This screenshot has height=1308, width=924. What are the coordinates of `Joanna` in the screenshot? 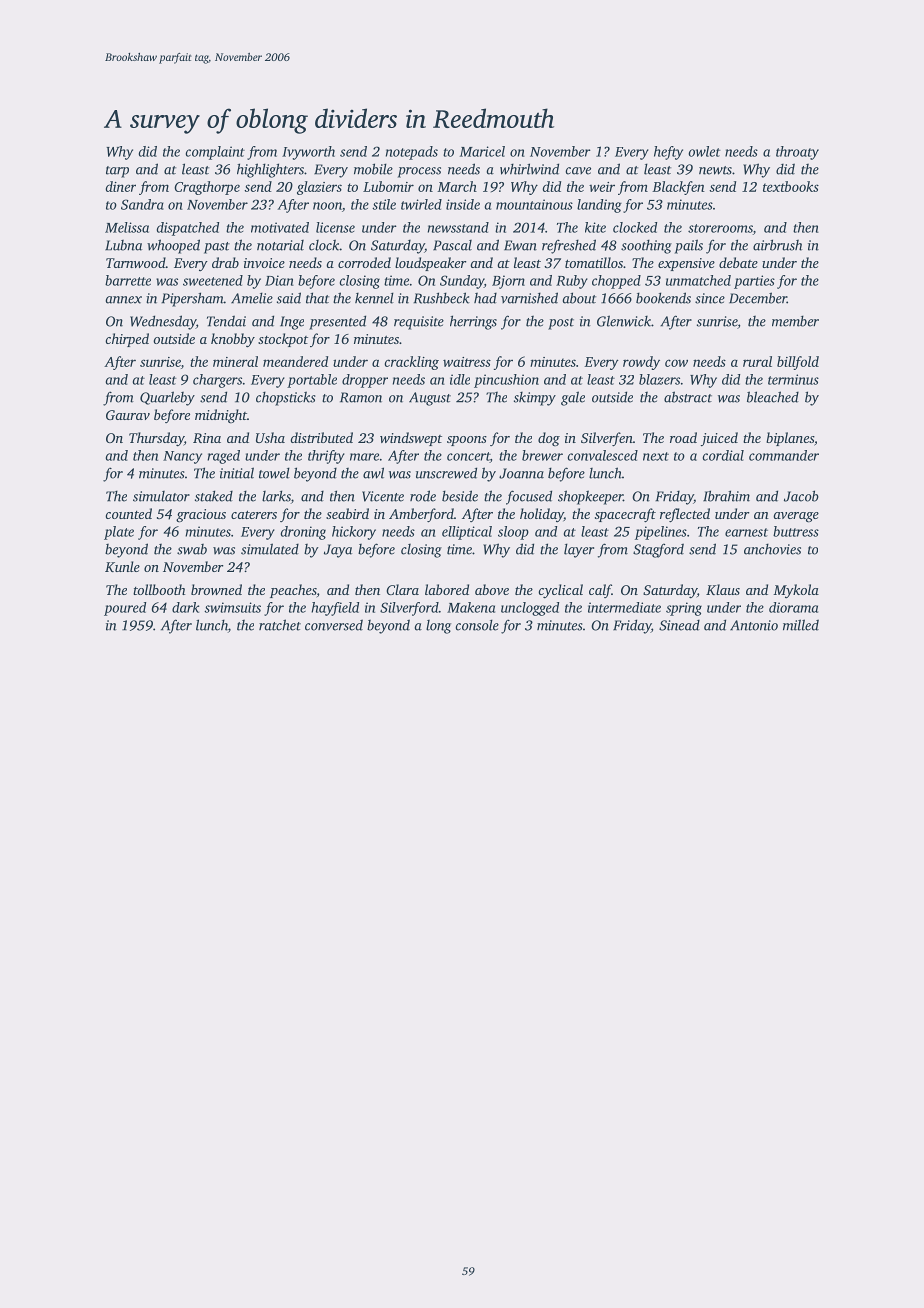 It's located at (521, 473).
